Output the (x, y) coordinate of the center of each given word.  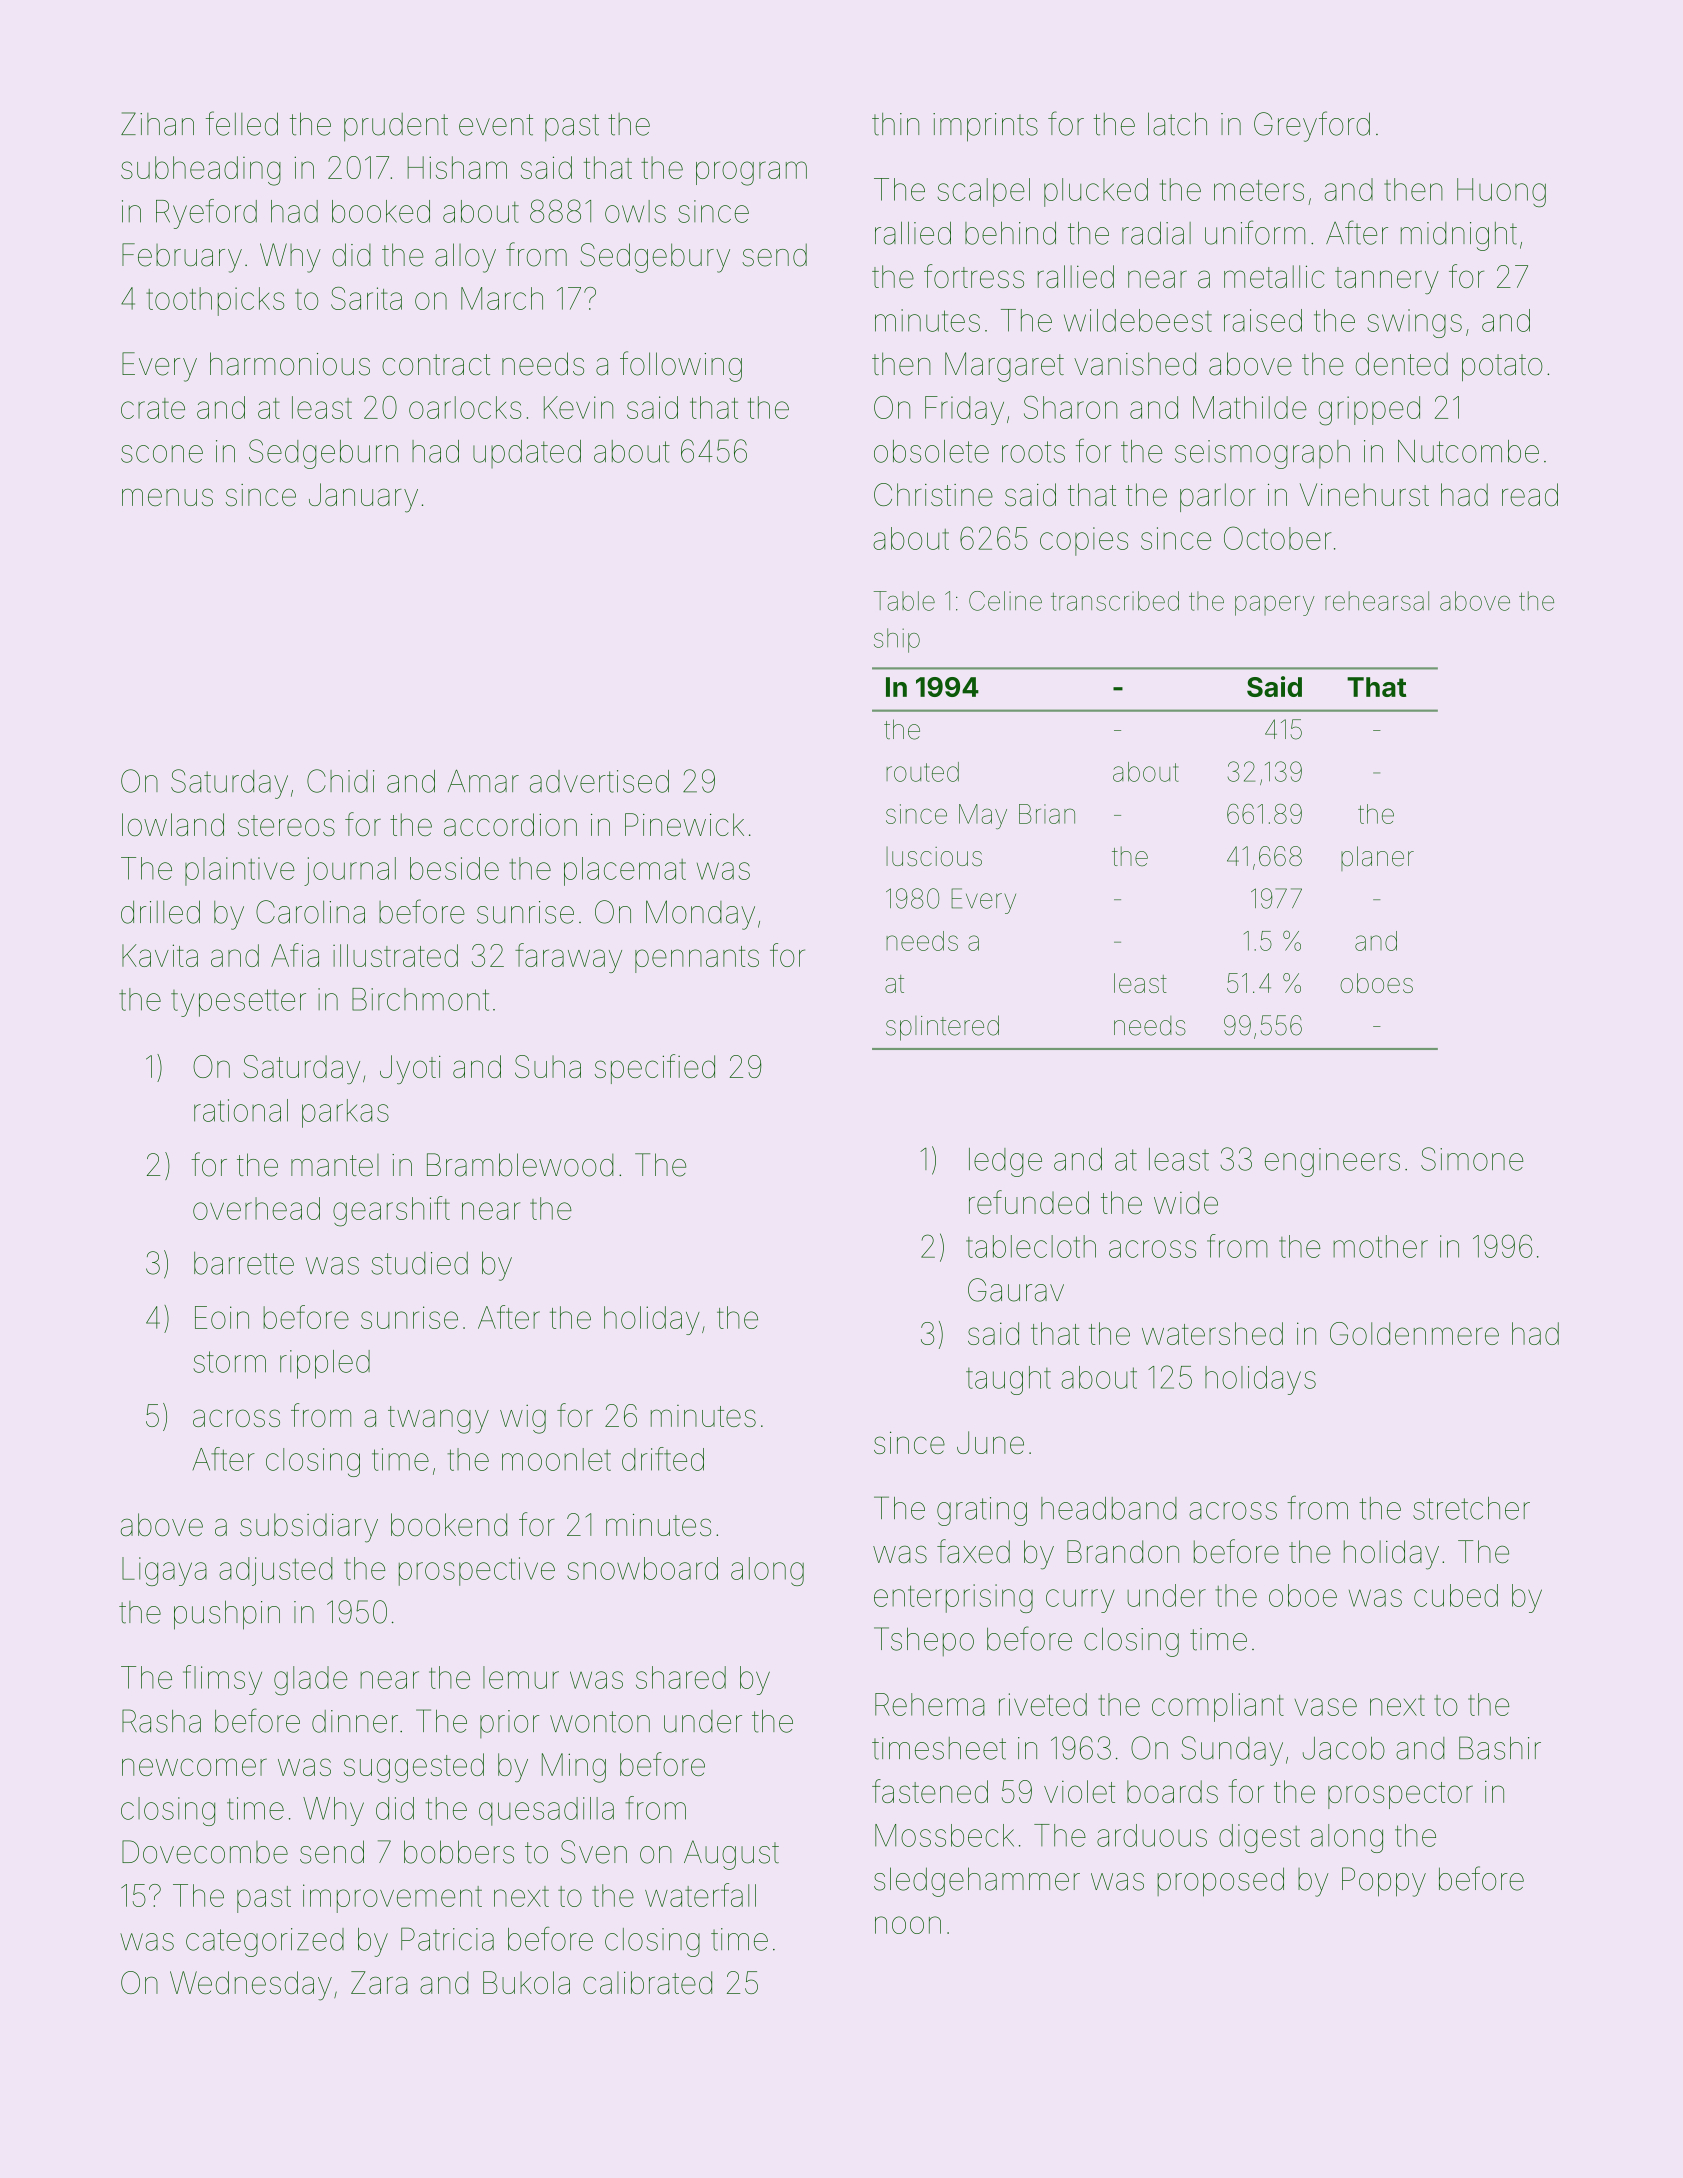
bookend (449, 1524)
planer (1377, 858)
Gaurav (1016, 1290)
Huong (1501, 192)
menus (167, 497)
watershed (1212, 1333)
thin (895, 124)
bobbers (459, 1852)
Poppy (1384, 1882)
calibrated (647, 1982)
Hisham (457, 167)
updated (527, 454)
